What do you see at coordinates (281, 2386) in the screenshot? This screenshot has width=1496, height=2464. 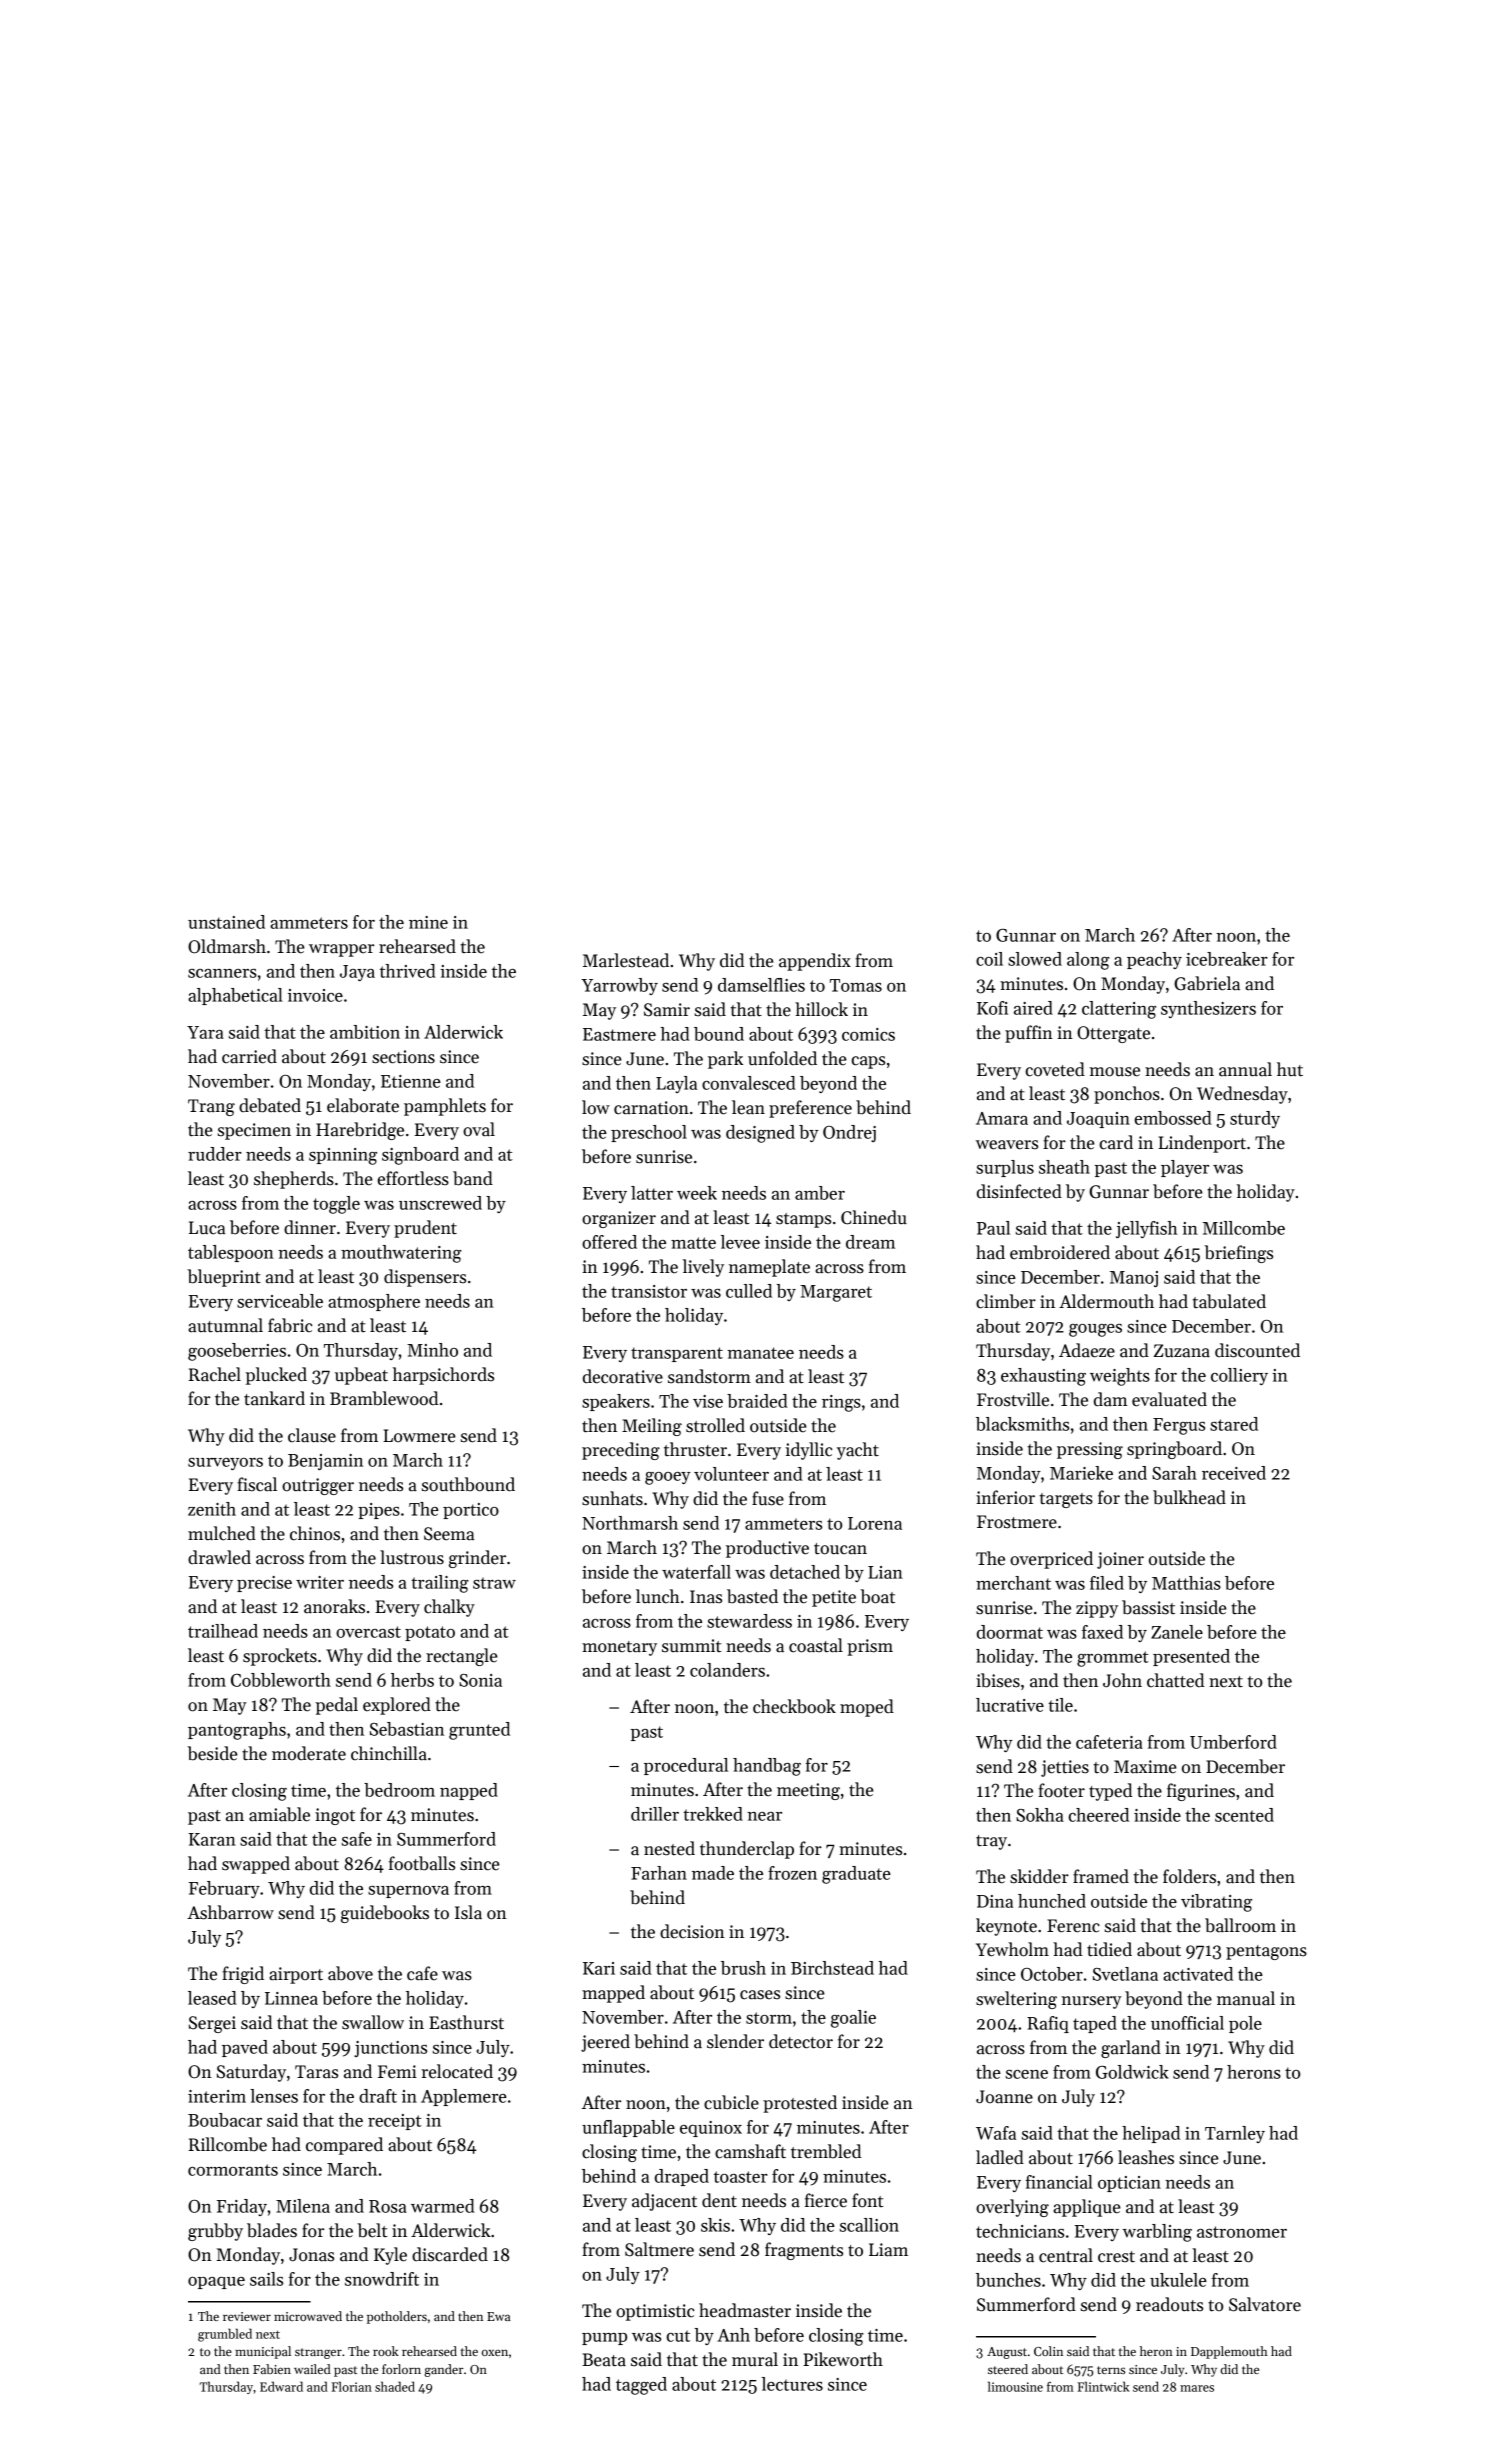 I see `Edward` at bounding box center [281, 2386].
